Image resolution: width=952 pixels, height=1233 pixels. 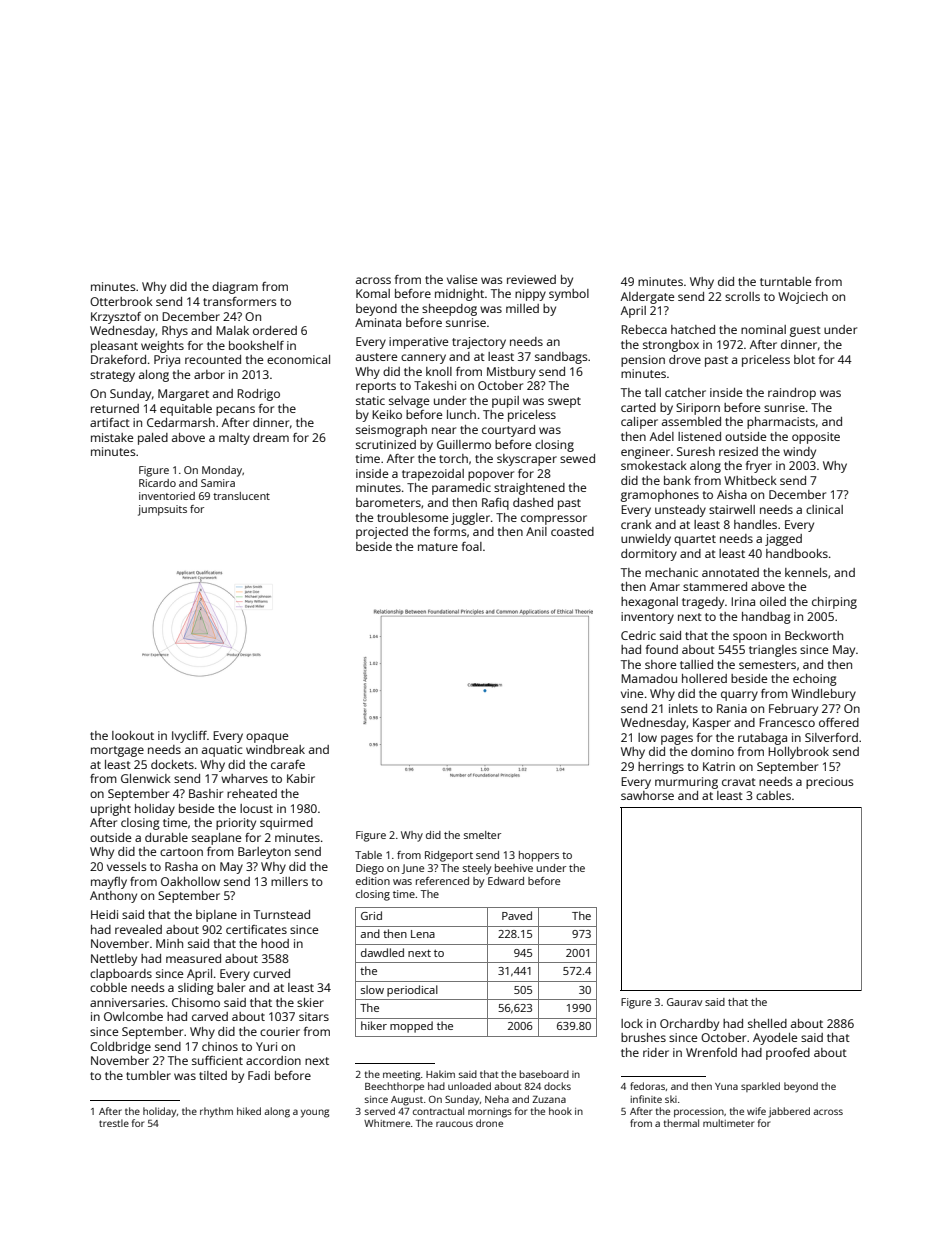 What do you see at coordinates (647, 298) in the image?
I see `Aldergate` at bounding box center [647, 298].
